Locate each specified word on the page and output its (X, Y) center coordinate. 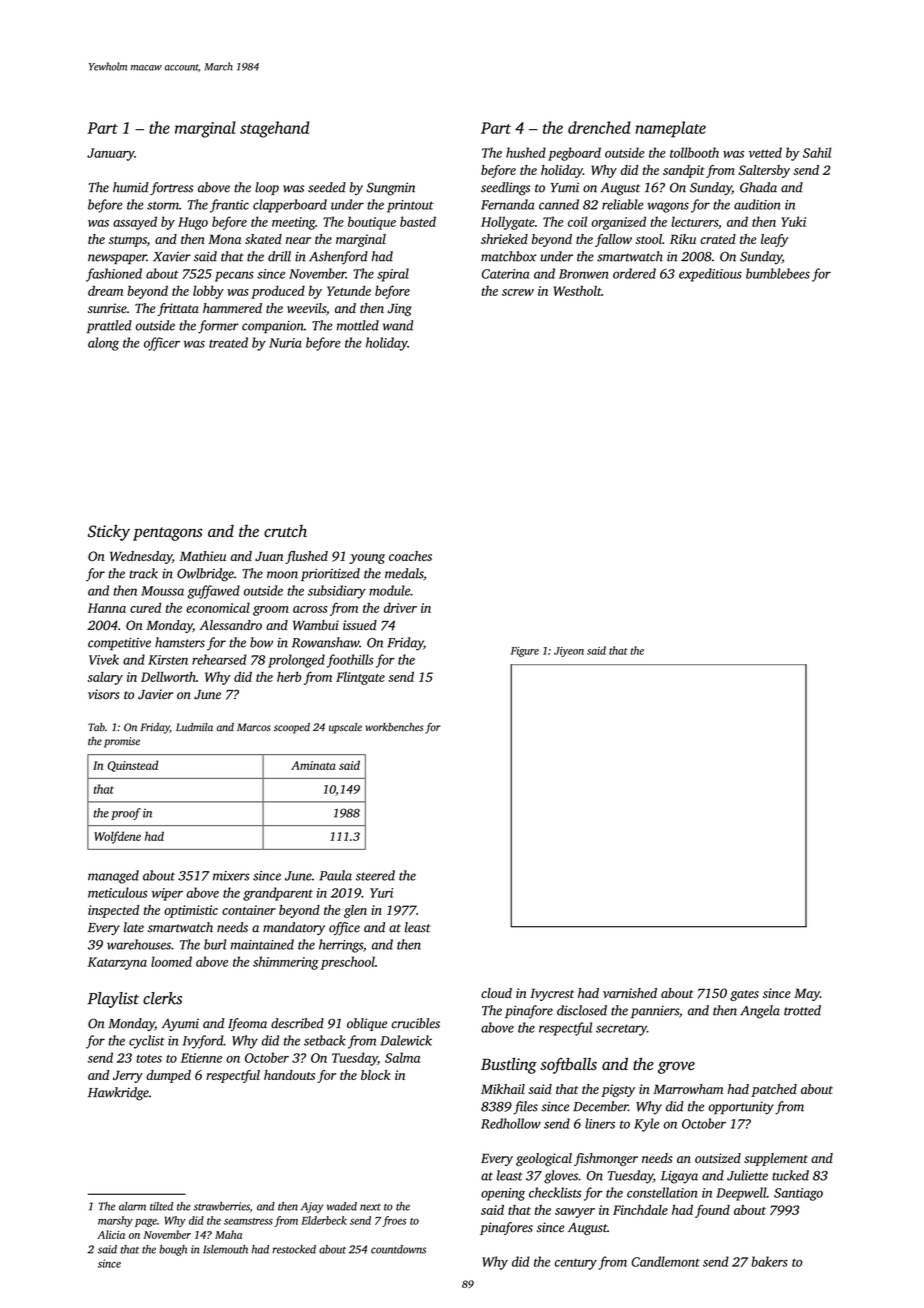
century (576, 1264)
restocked (294, 1249)
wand (398, 325)
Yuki (793, 221)
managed (113, 877)
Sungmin (391, 189)
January (110, 154)
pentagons (167, 534)
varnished (630, 993)
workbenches (395, 727)
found (712, 1211)
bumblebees (778, 273)
